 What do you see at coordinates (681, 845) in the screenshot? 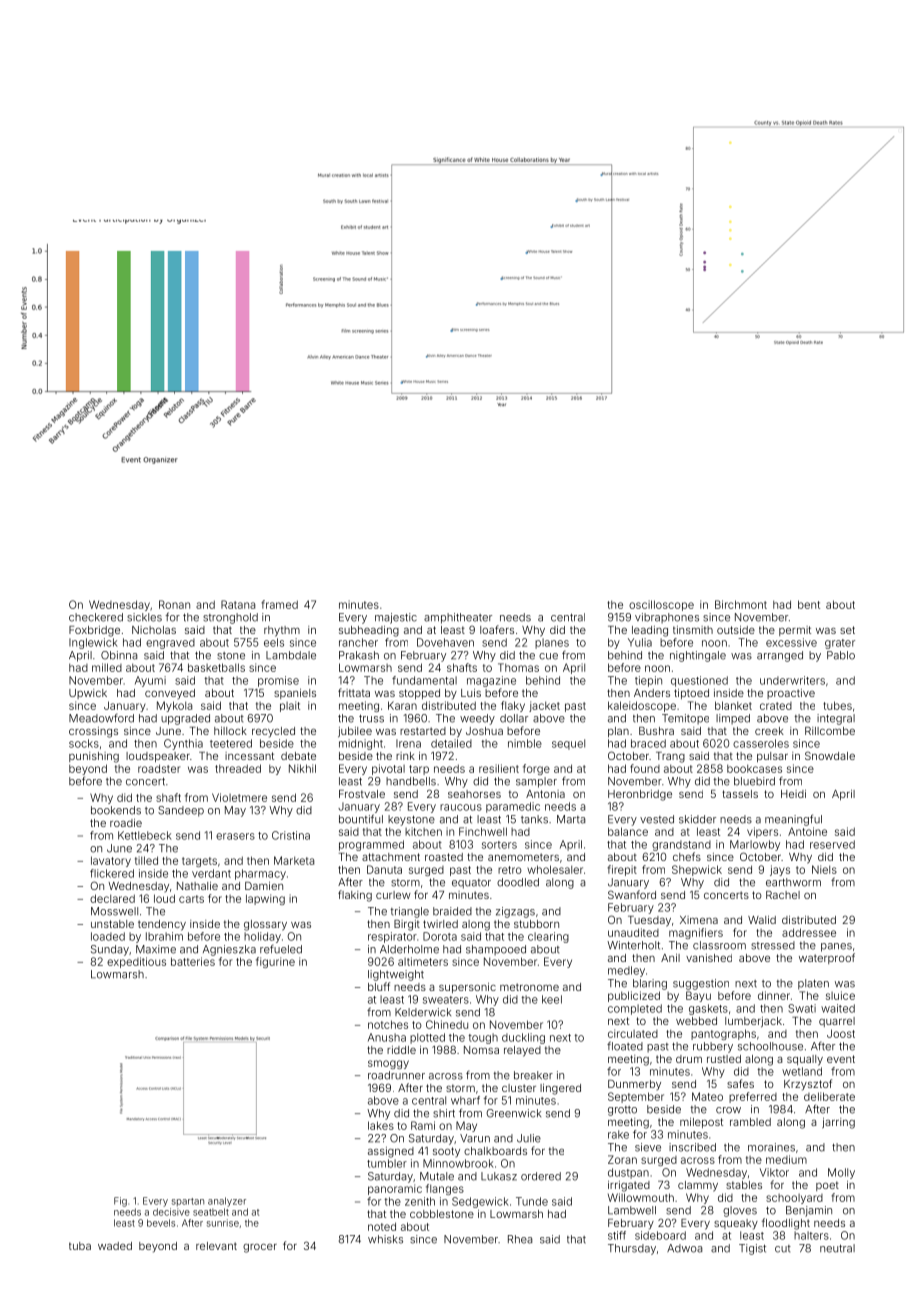
I see `grandstand` at bounding box center [681, 845].
